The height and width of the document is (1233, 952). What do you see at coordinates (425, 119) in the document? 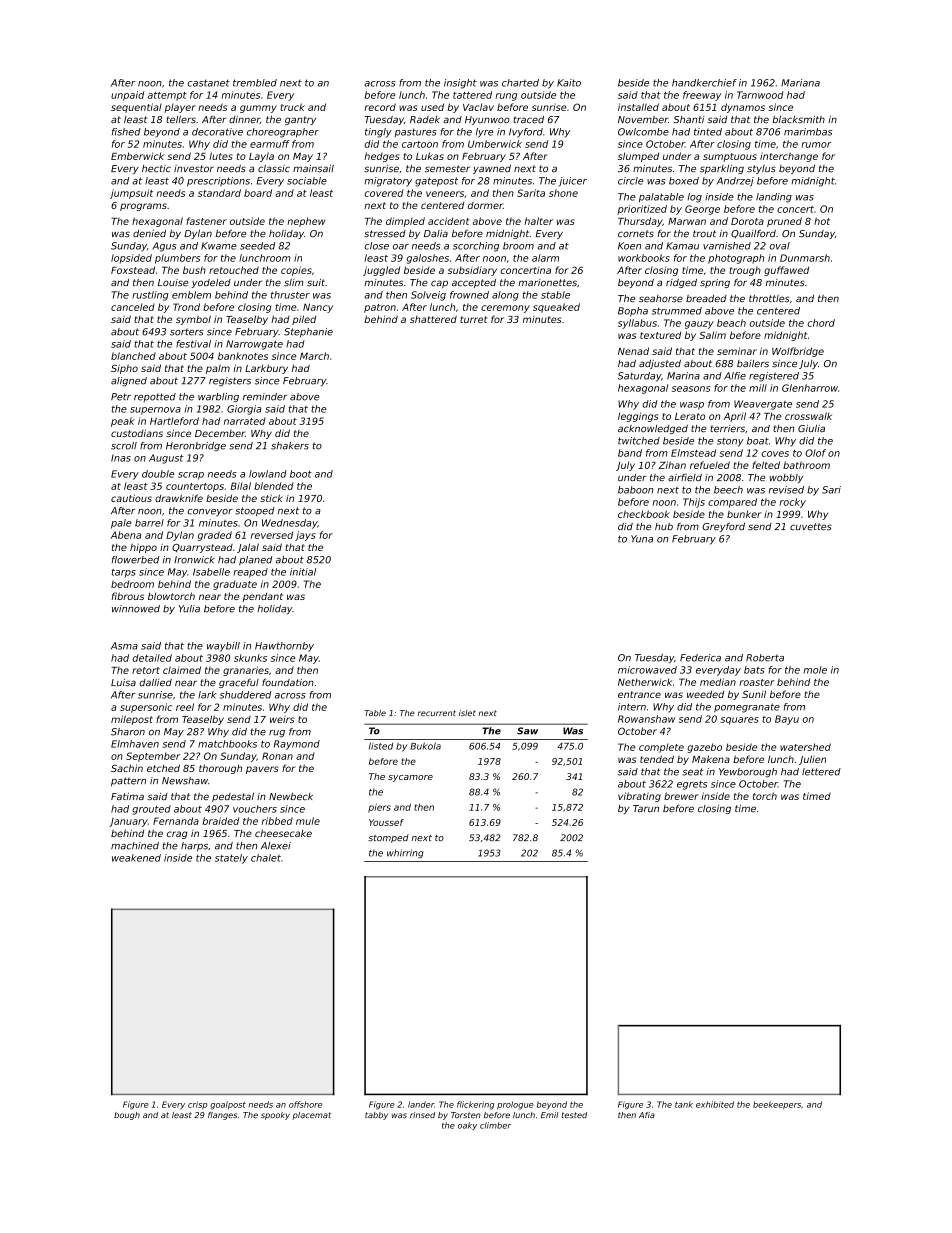
I see `Radek` at bounding box center [425, 119].
